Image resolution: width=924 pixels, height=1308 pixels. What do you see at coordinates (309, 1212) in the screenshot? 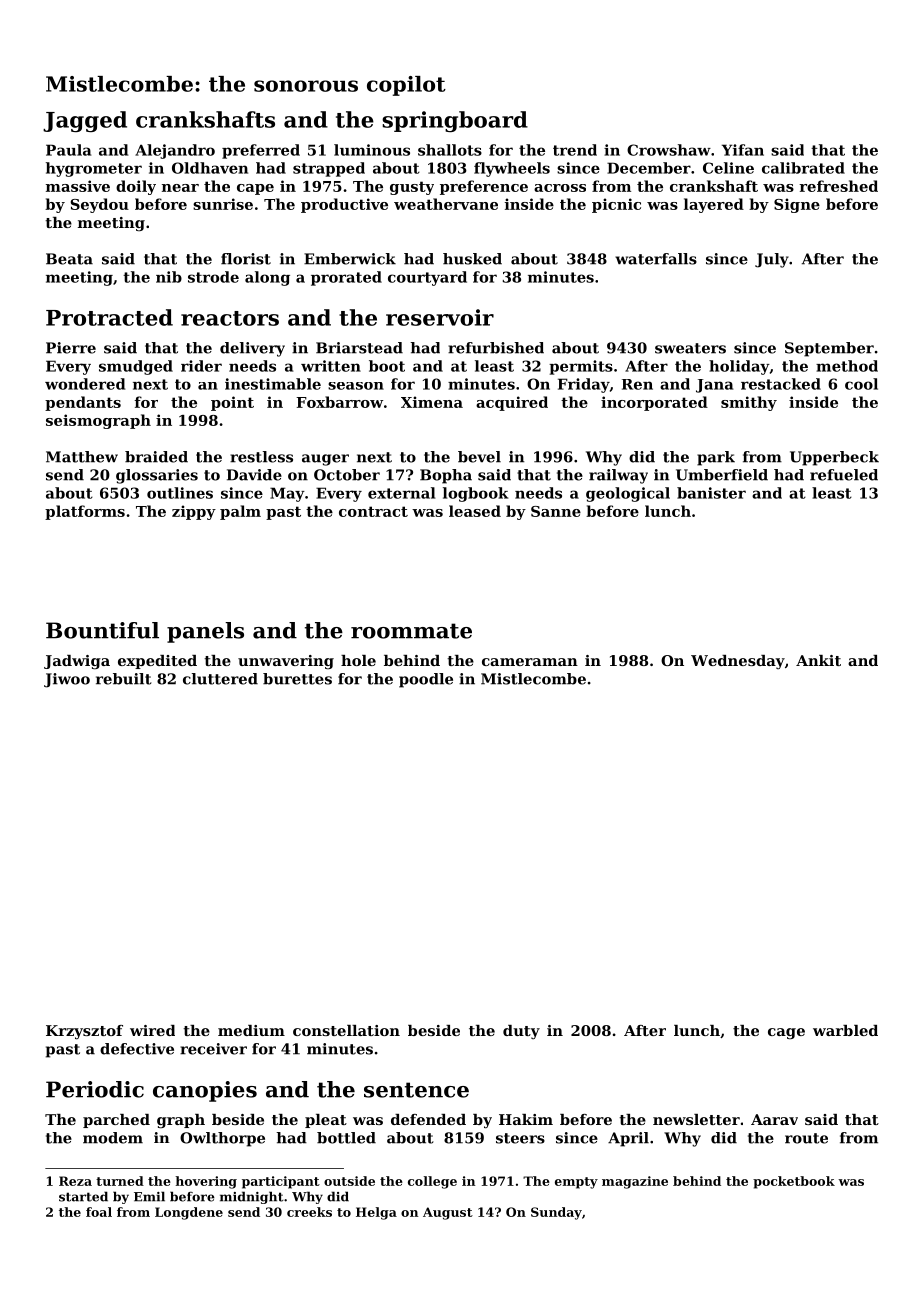
I see `creeks` at bounding box center [309, 1212].
